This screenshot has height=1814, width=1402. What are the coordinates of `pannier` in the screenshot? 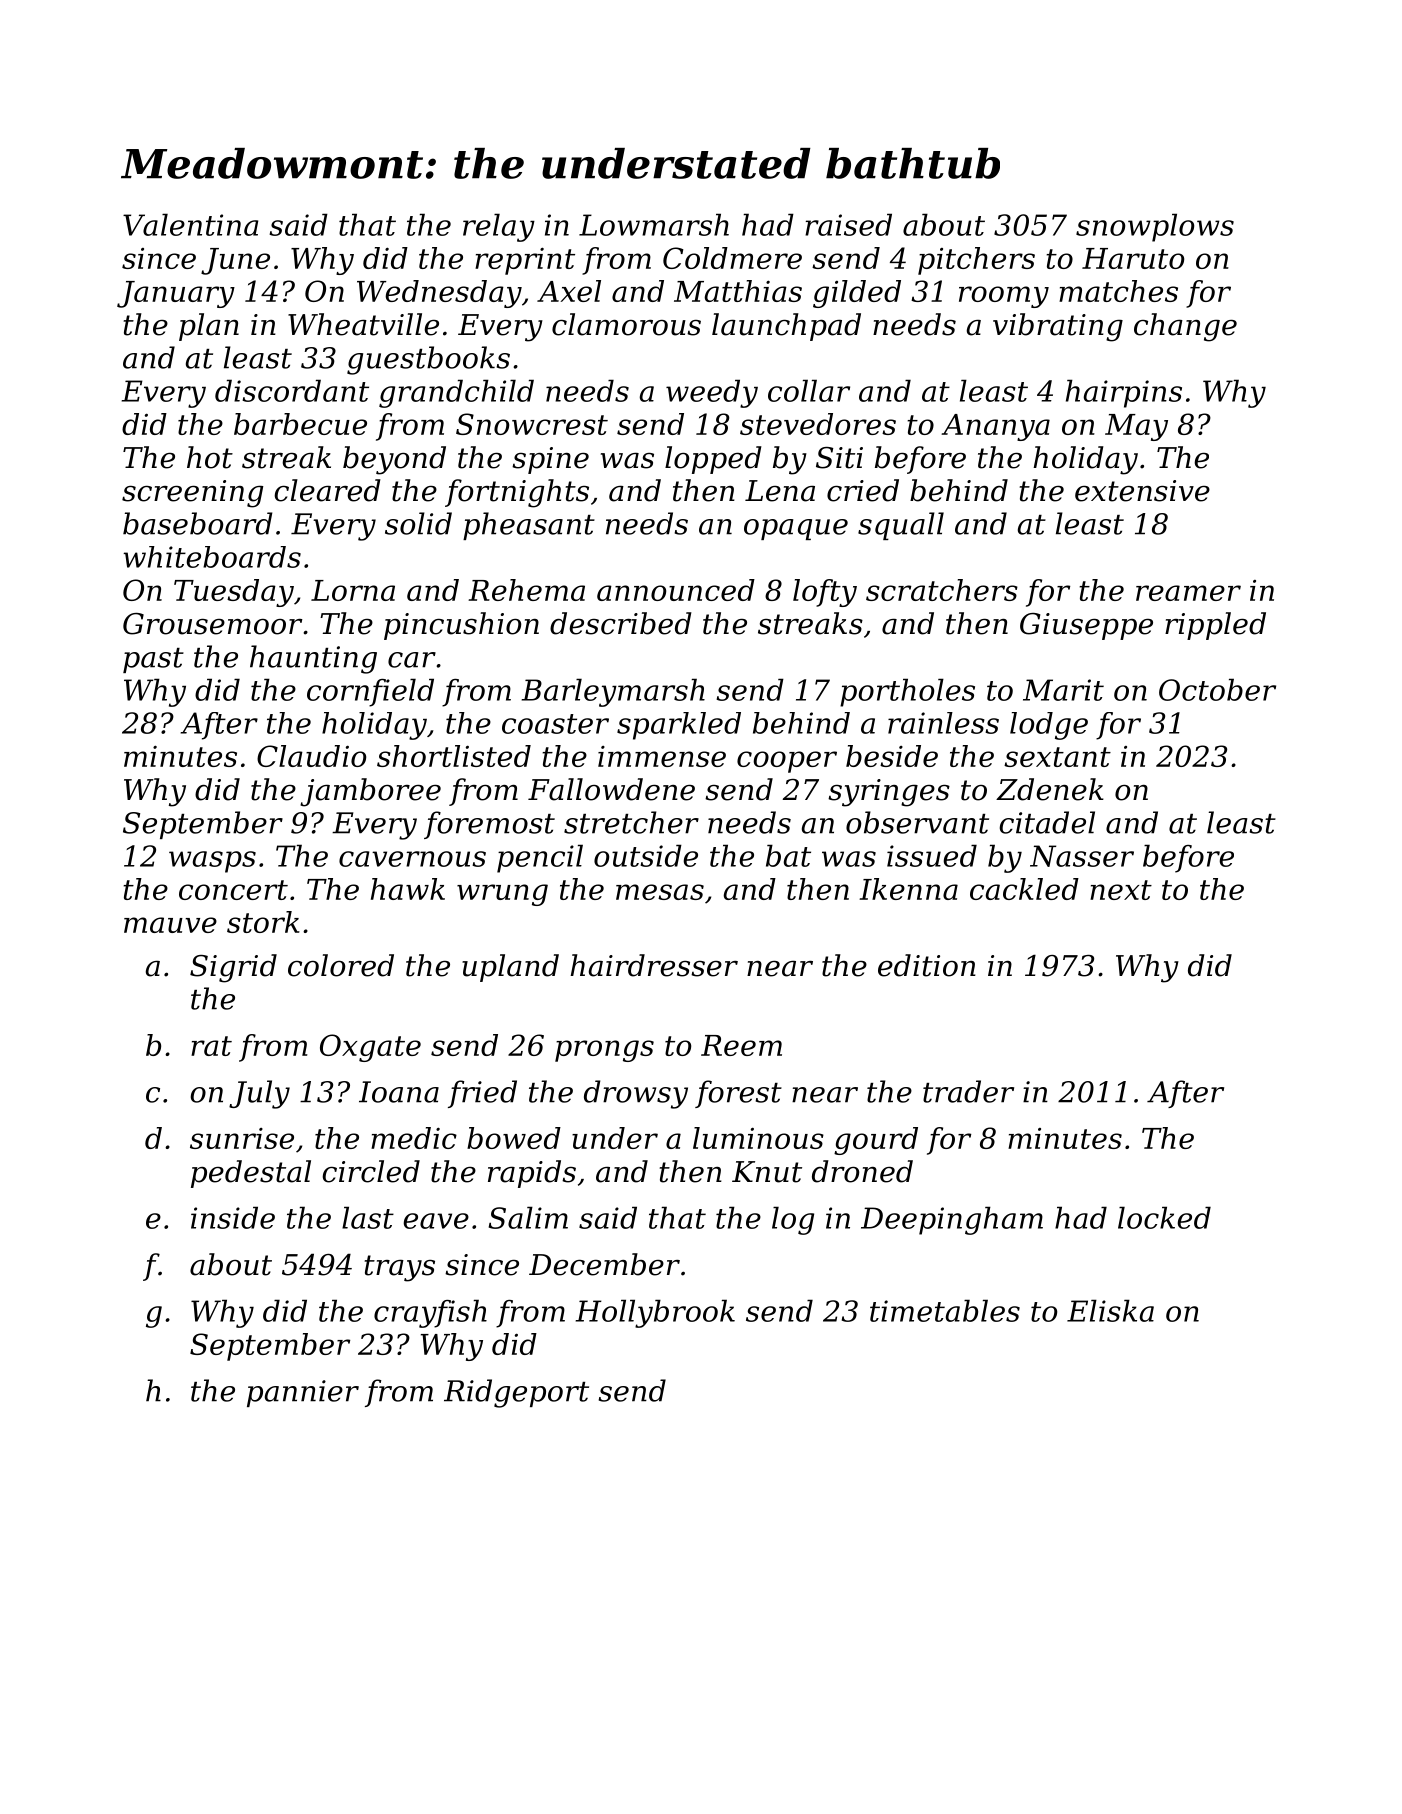 It's located at (303, 1393).
